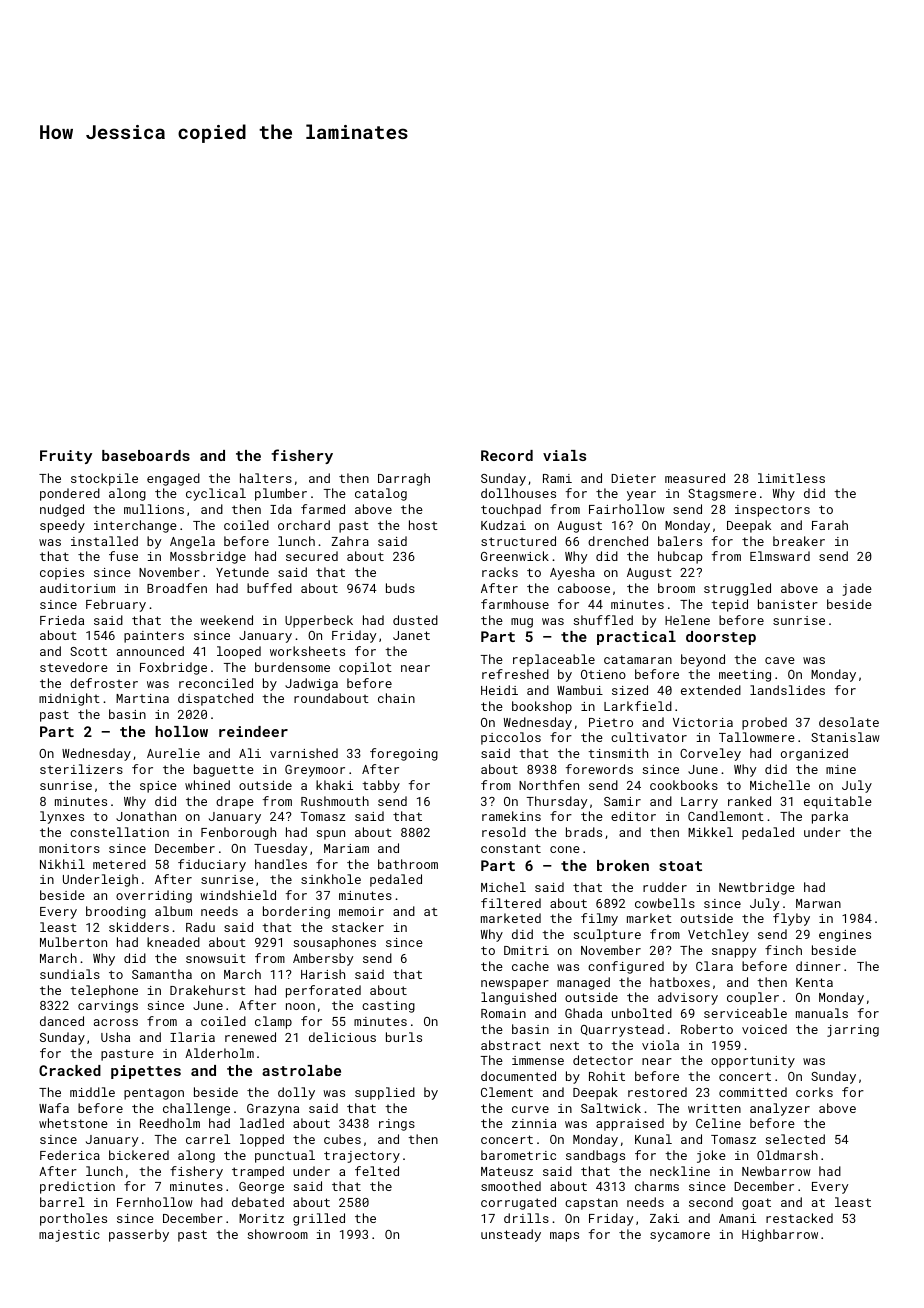  Describe the element at coordinates (780, 1235) in the image. I see `Highbarrow` at that location.
